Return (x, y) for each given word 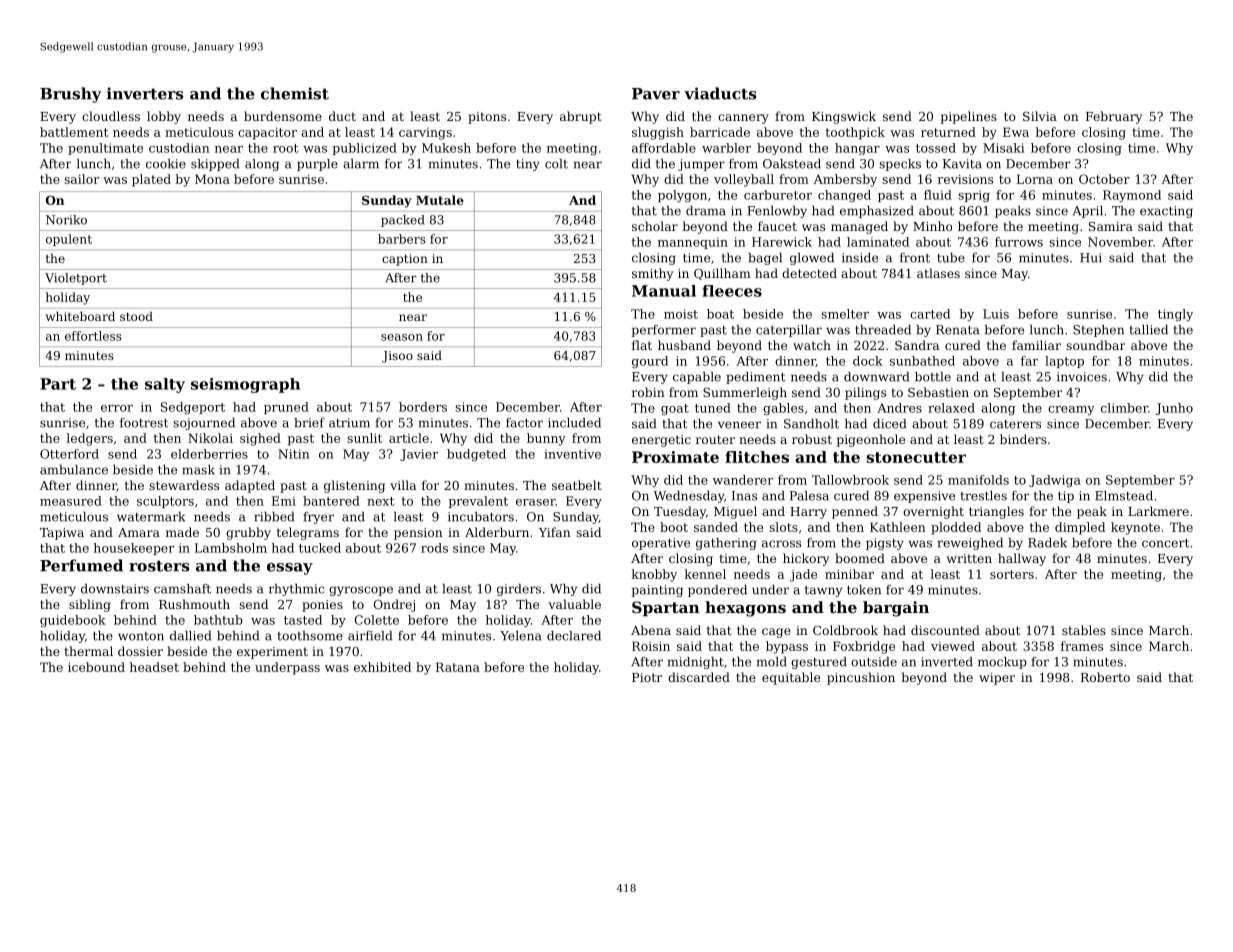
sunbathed (922, 361)
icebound (96, 667)
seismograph (245, 385)
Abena (651, 630)
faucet (777, 226)
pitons (487, 118)
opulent (69, 240)
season (402, 337)
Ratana (458, 667)
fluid (938, 195)
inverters (145, 93)
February (1114, 117)
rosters (159, 566)
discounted (945, 630)
